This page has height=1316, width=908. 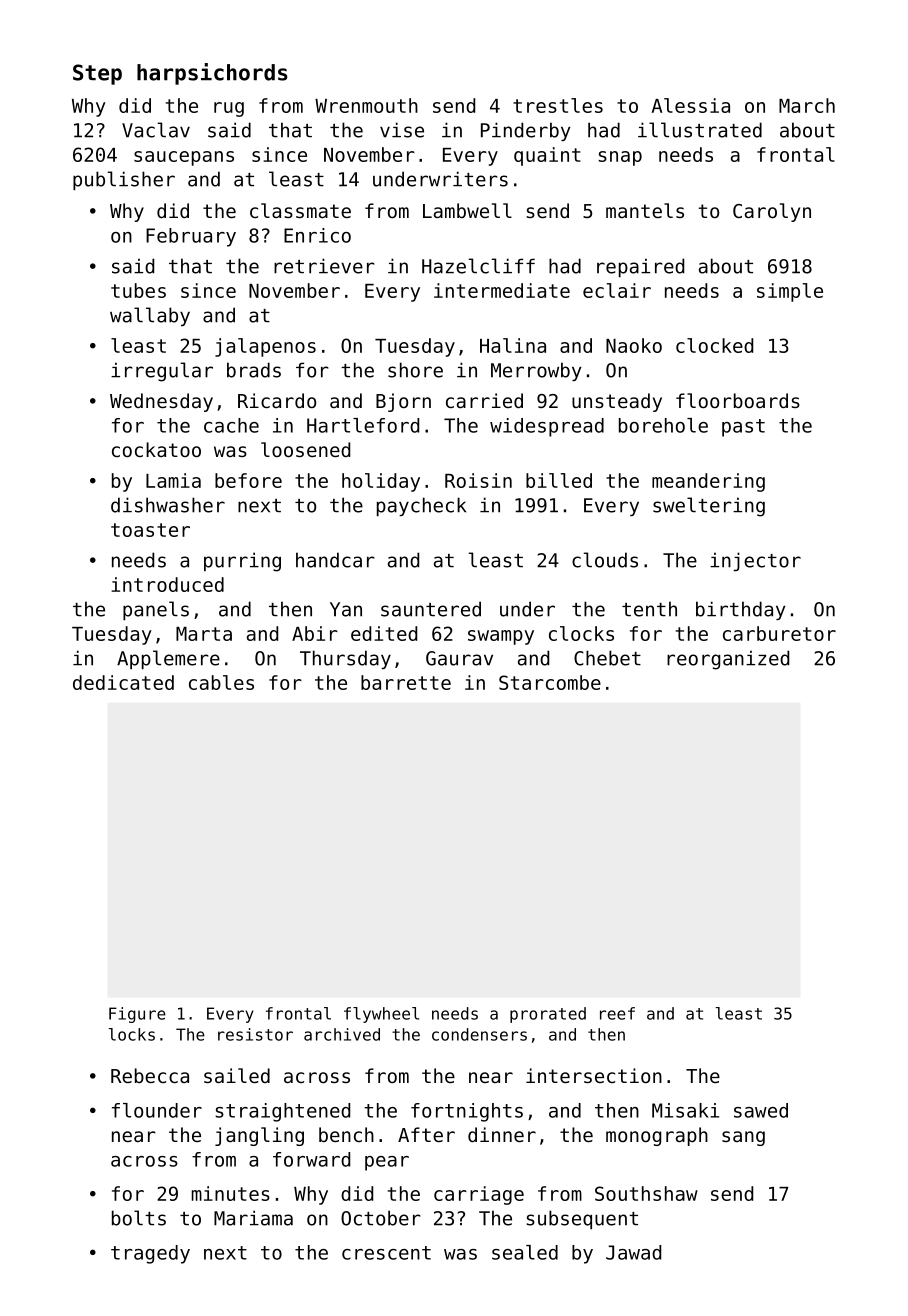 I want to click on Lambwell, so click(x=467, y=210).
